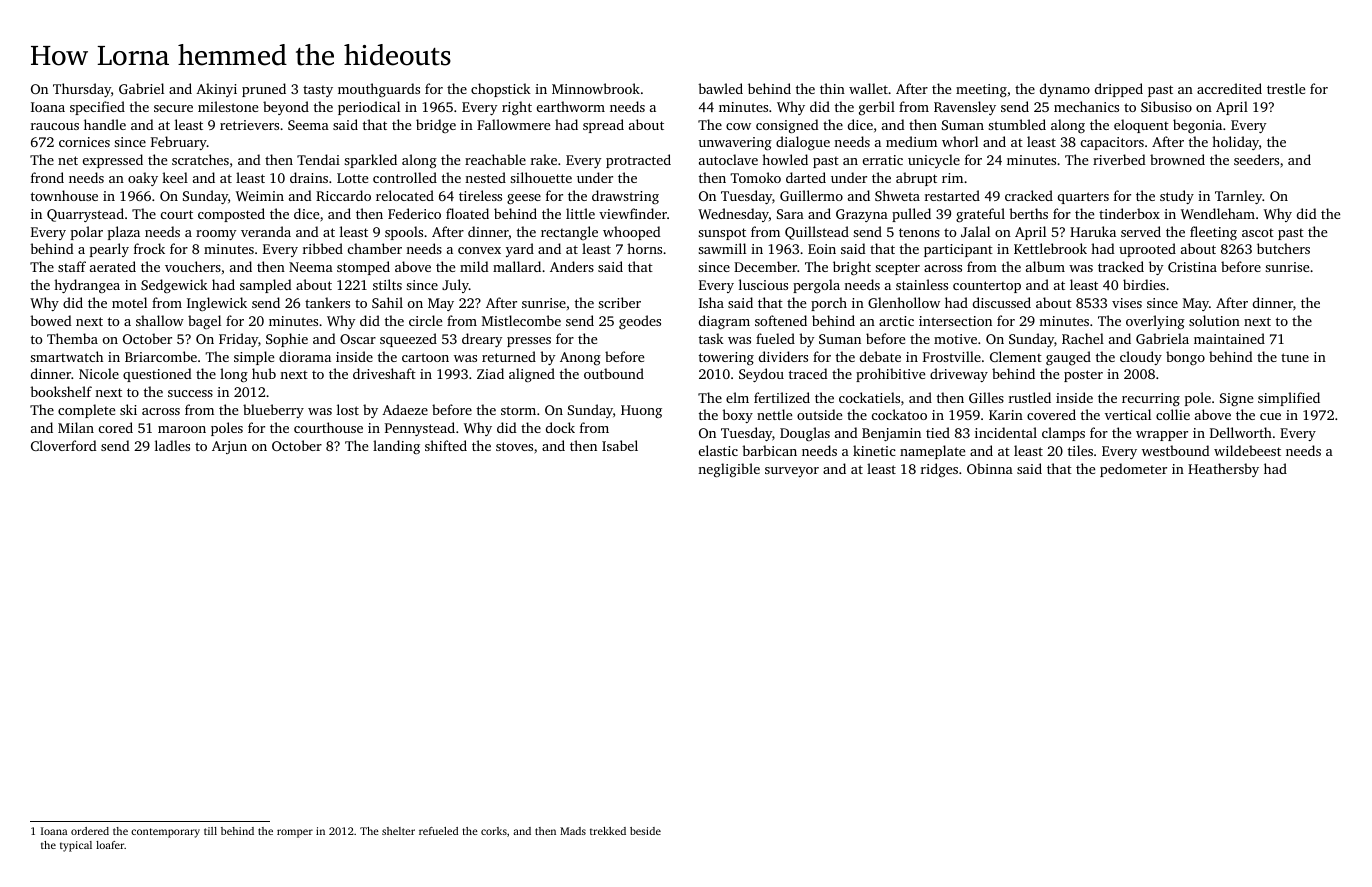 The image size is (1372, 887). I want to click on silhouette, so click(541, 177).
